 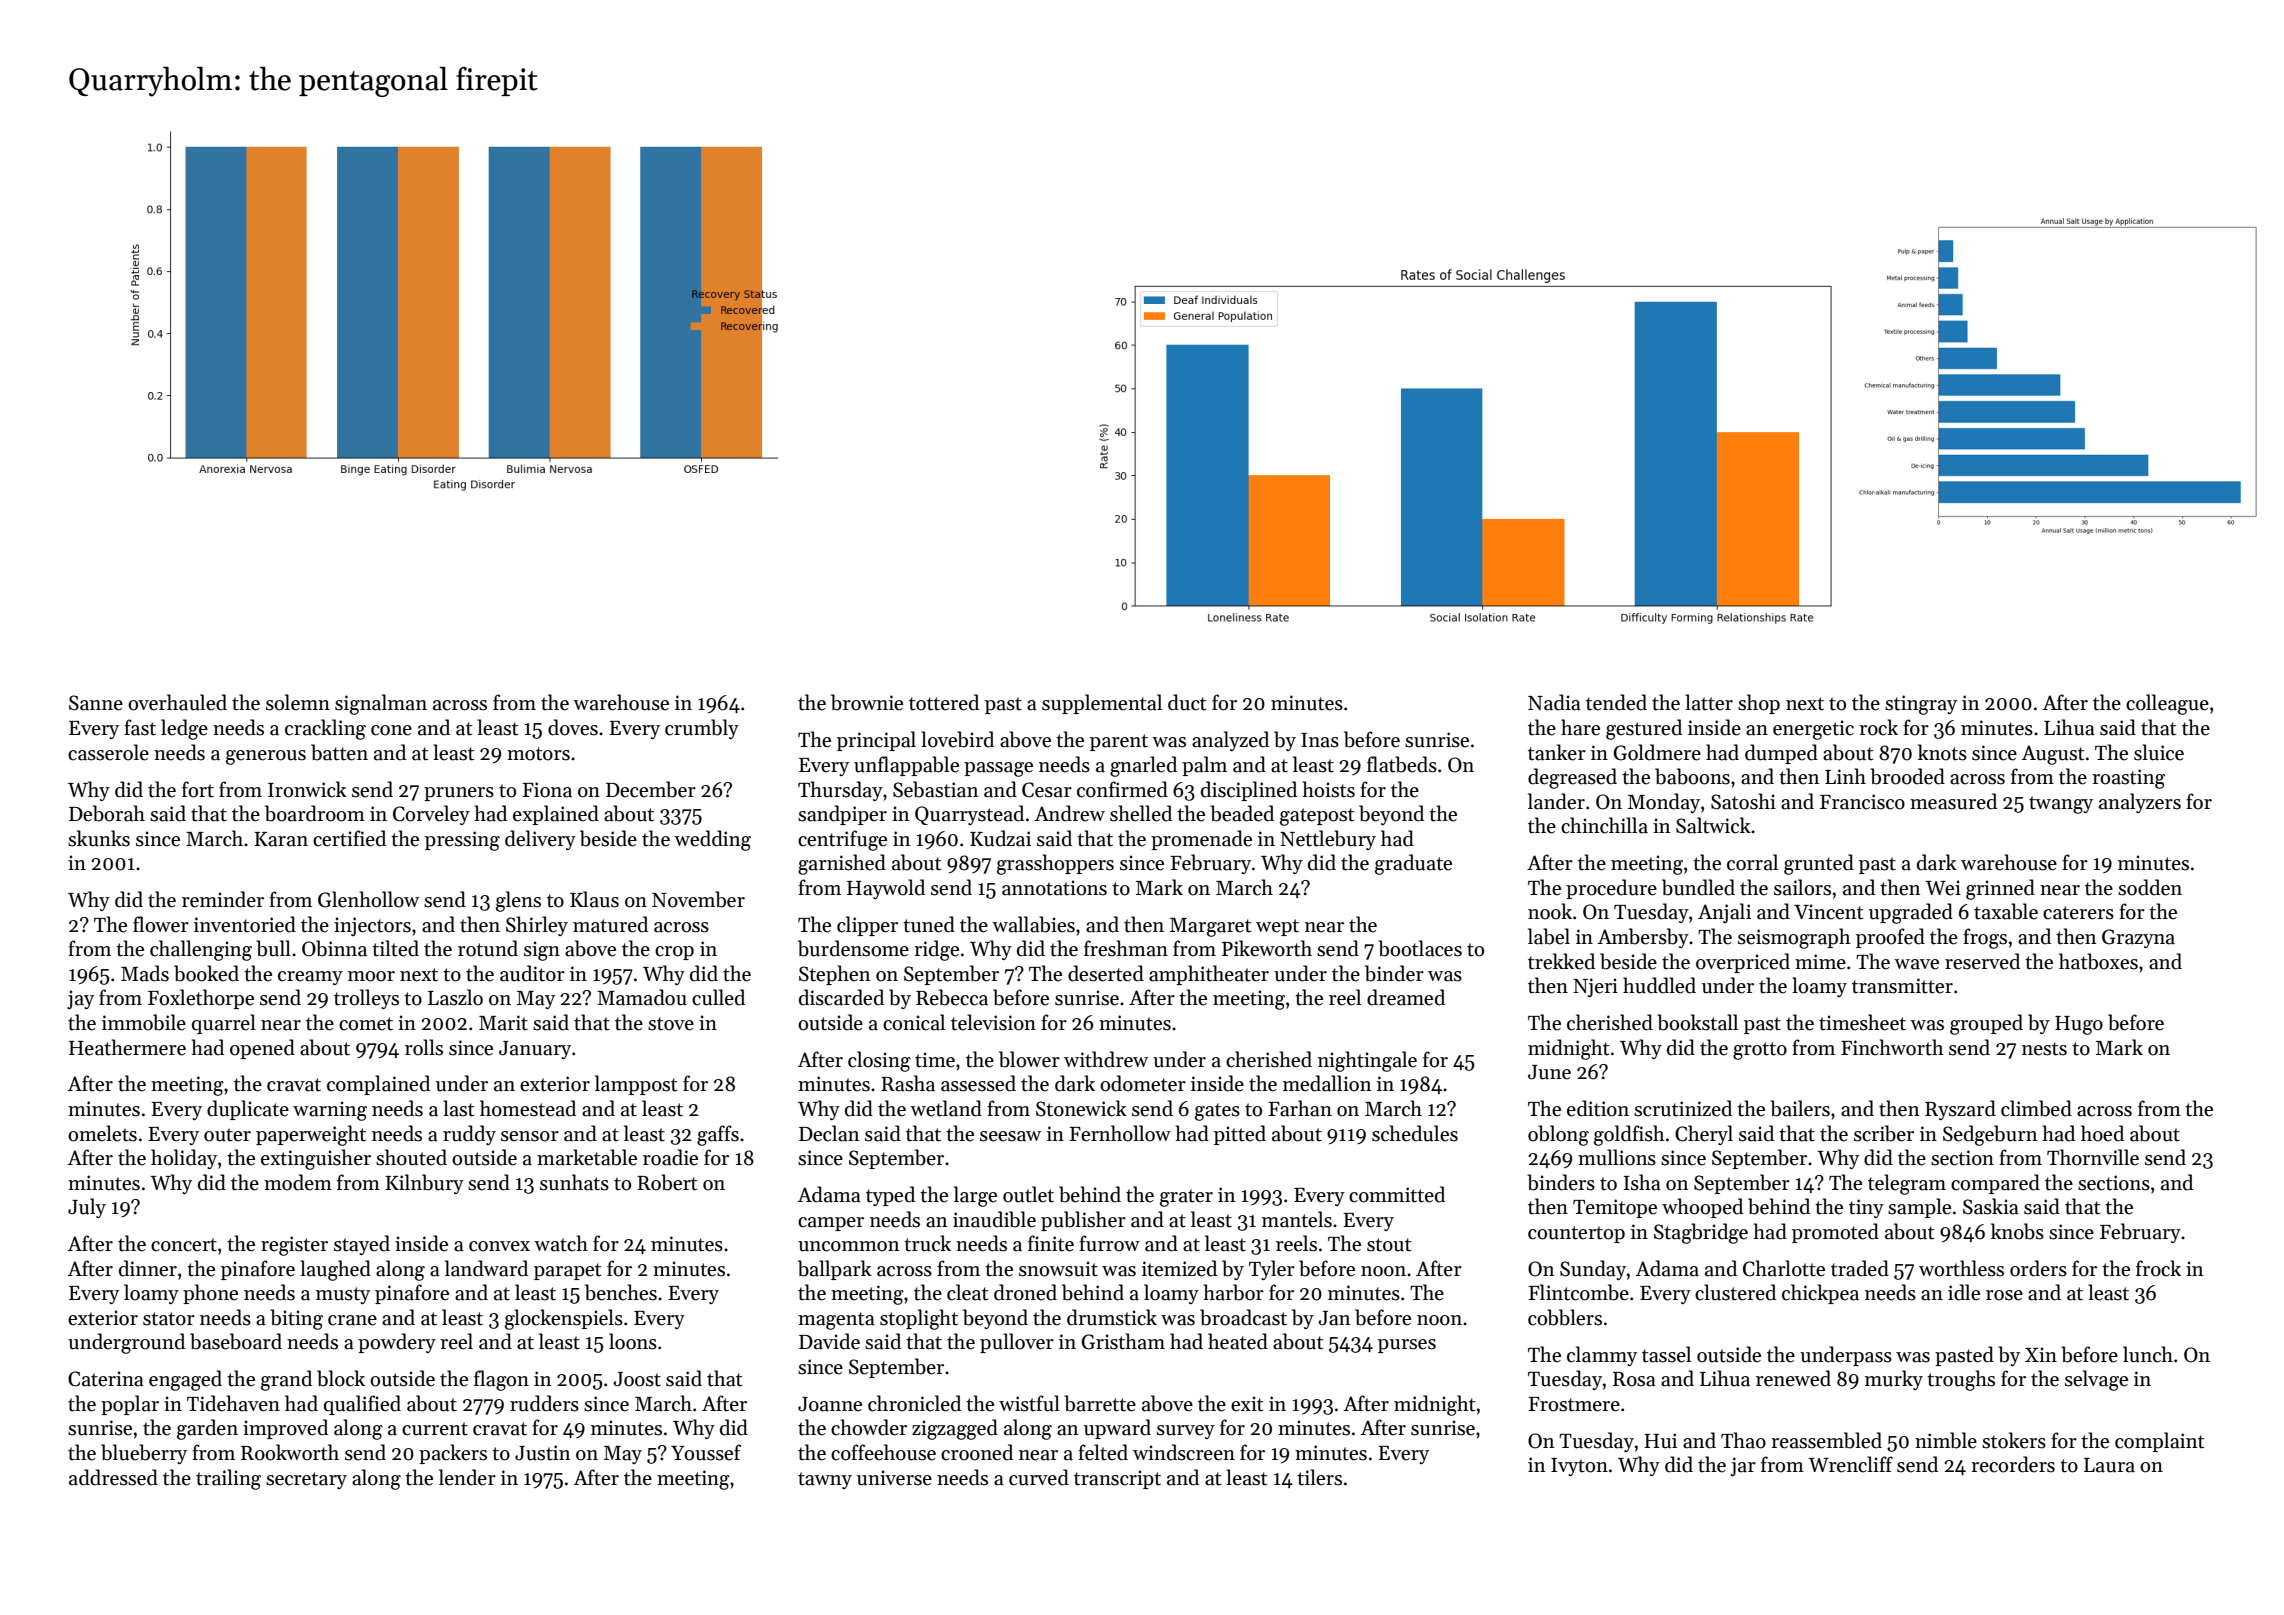 What do you see at coordinates (1743, 963) in the page?
I see `overpriced` at bounding box center [1743, 963].
